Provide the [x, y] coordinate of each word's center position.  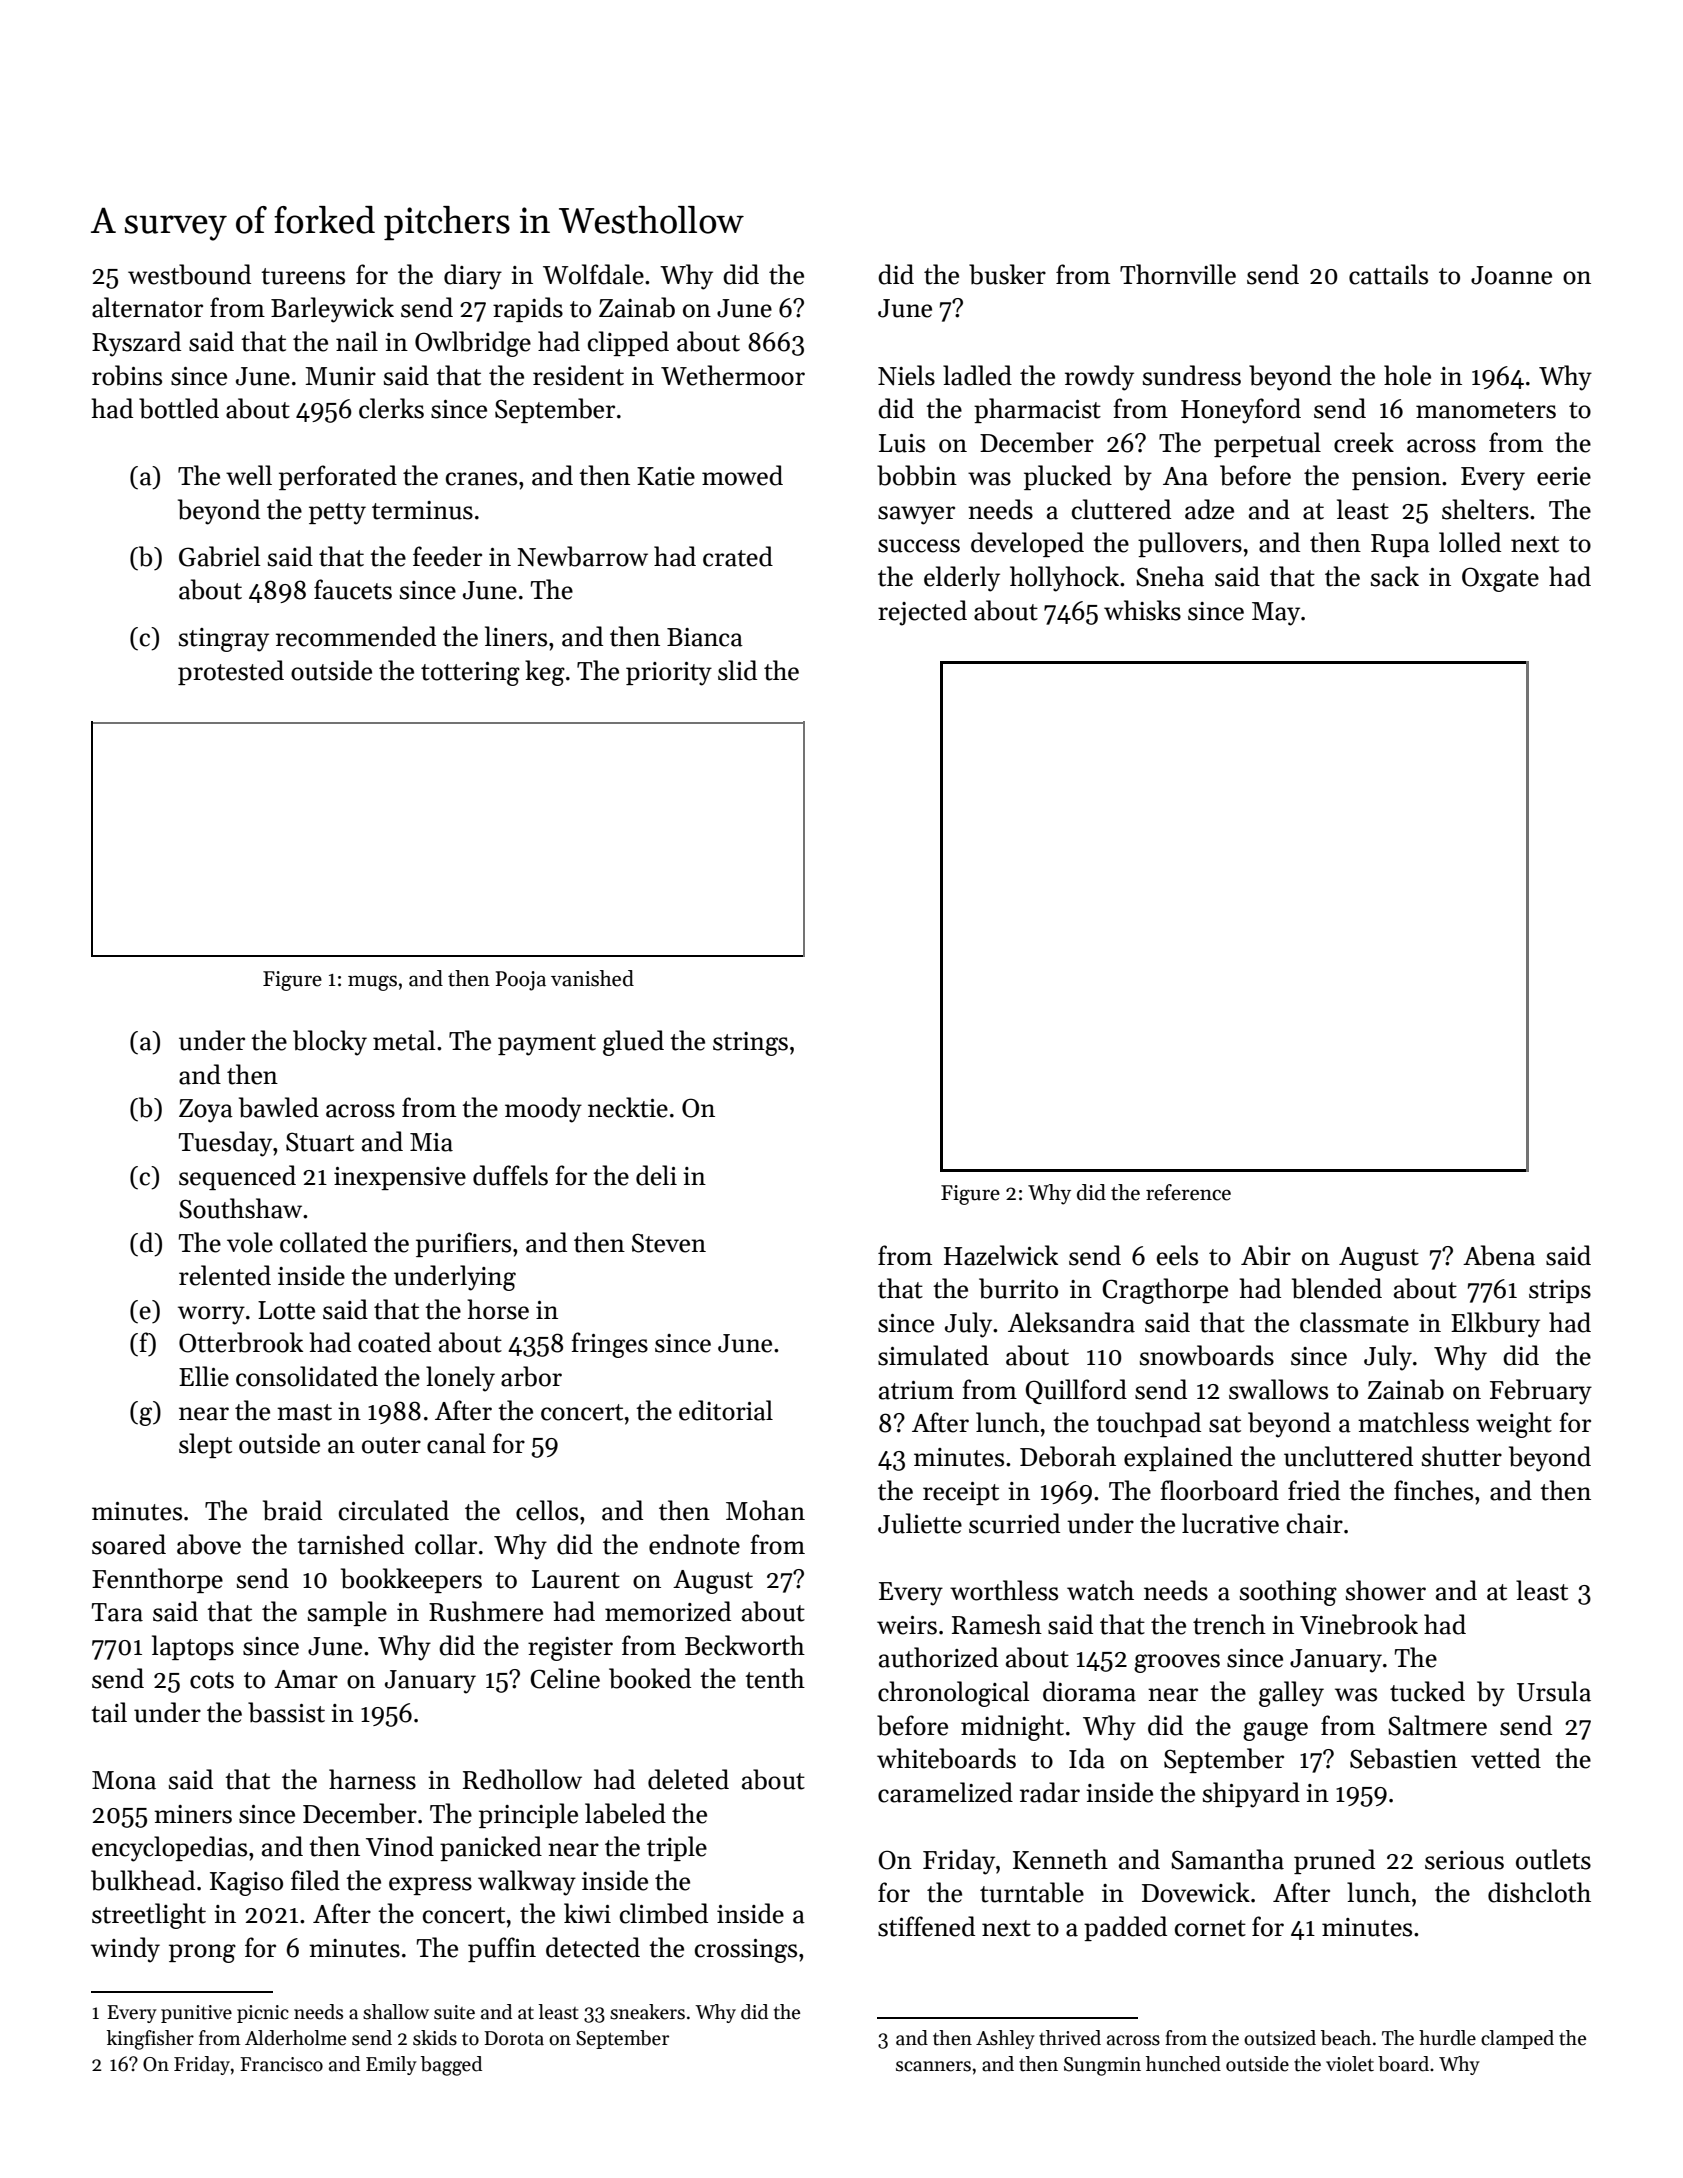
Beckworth [745, 1645]
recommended [356, 636]
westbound [189, 274]
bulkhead [143, 1880]
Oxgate [1500, 579]
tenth [775, 1678]
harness [372, 1779]
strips [1560, 1291]
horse [498, 1309]
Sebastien [1403, 1758]
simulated [933, 1355]
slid [737, 670]
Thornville [1178, 274]
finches [1433, 1490]
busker [1007, 274]
